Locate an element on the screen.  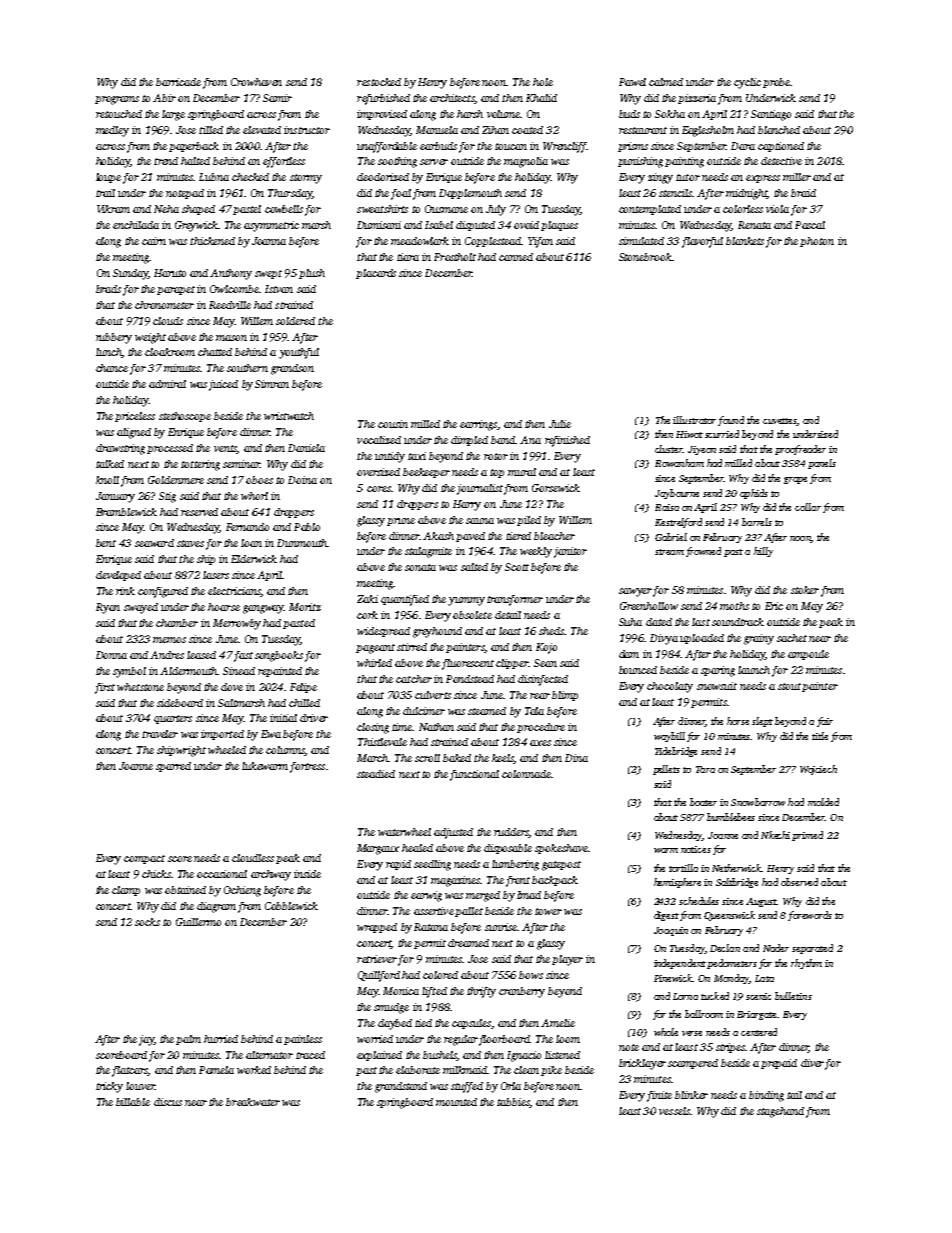
blimp is located at coordinates (565, 696).
